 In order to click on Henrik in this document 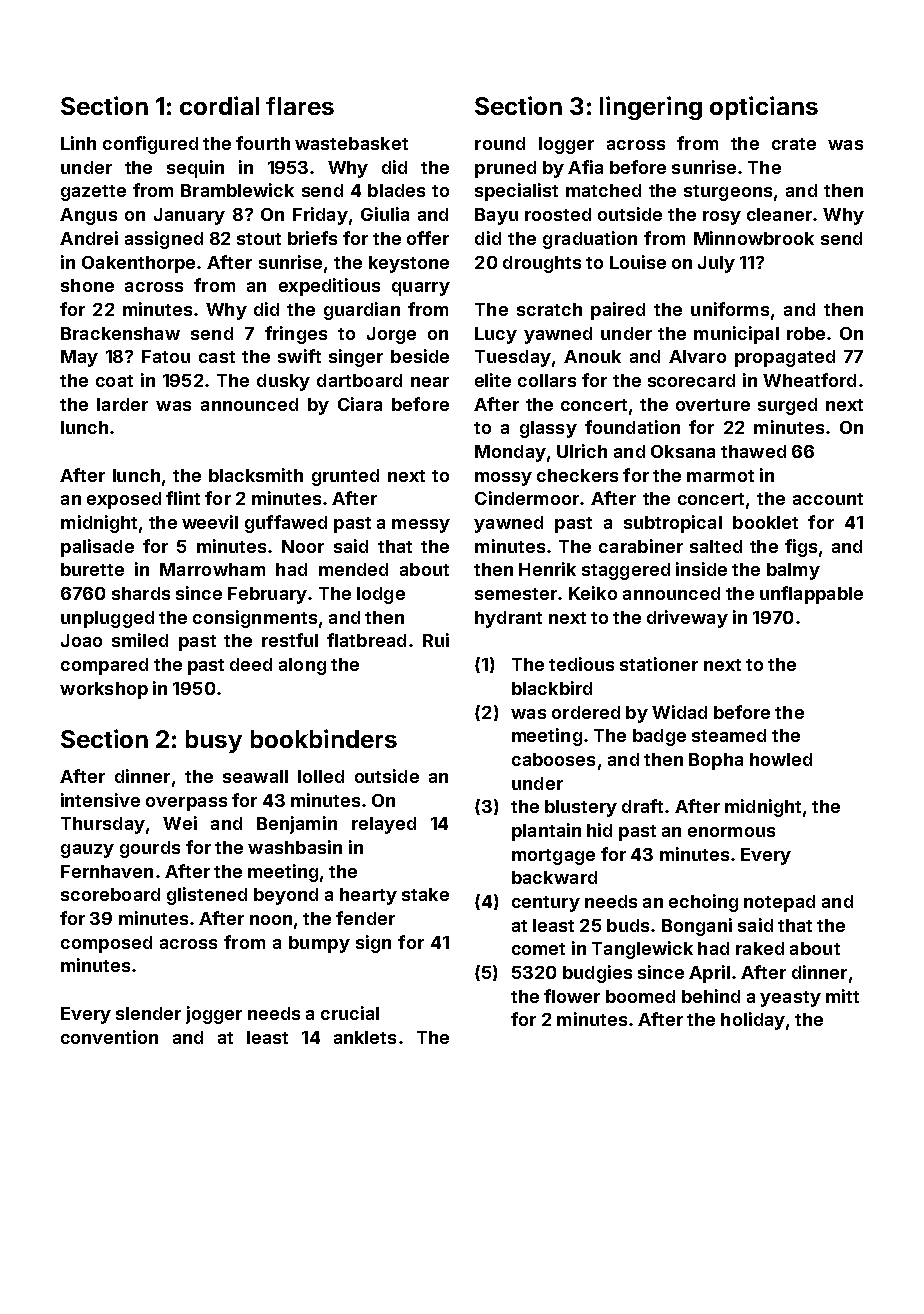, I will do `click(547, 569)`.
